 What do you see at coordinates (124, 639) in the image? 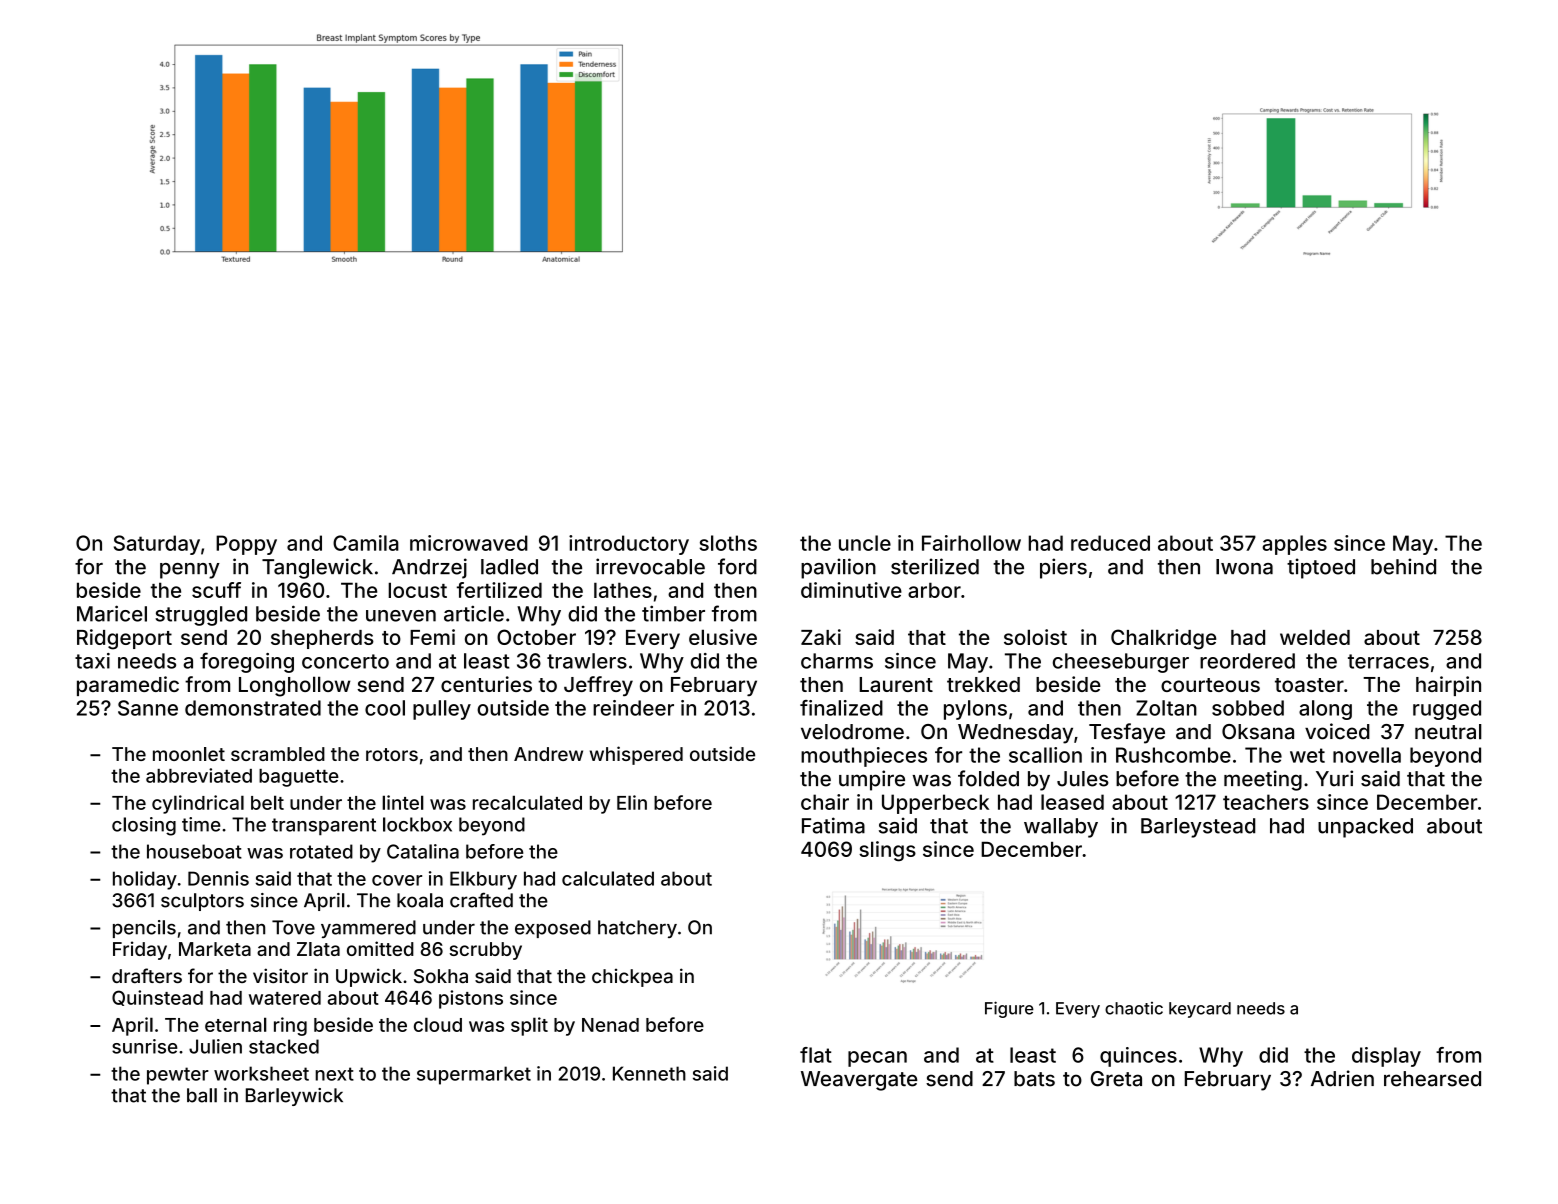
I see `Ridgeport` at bounding box center [124, 639].
